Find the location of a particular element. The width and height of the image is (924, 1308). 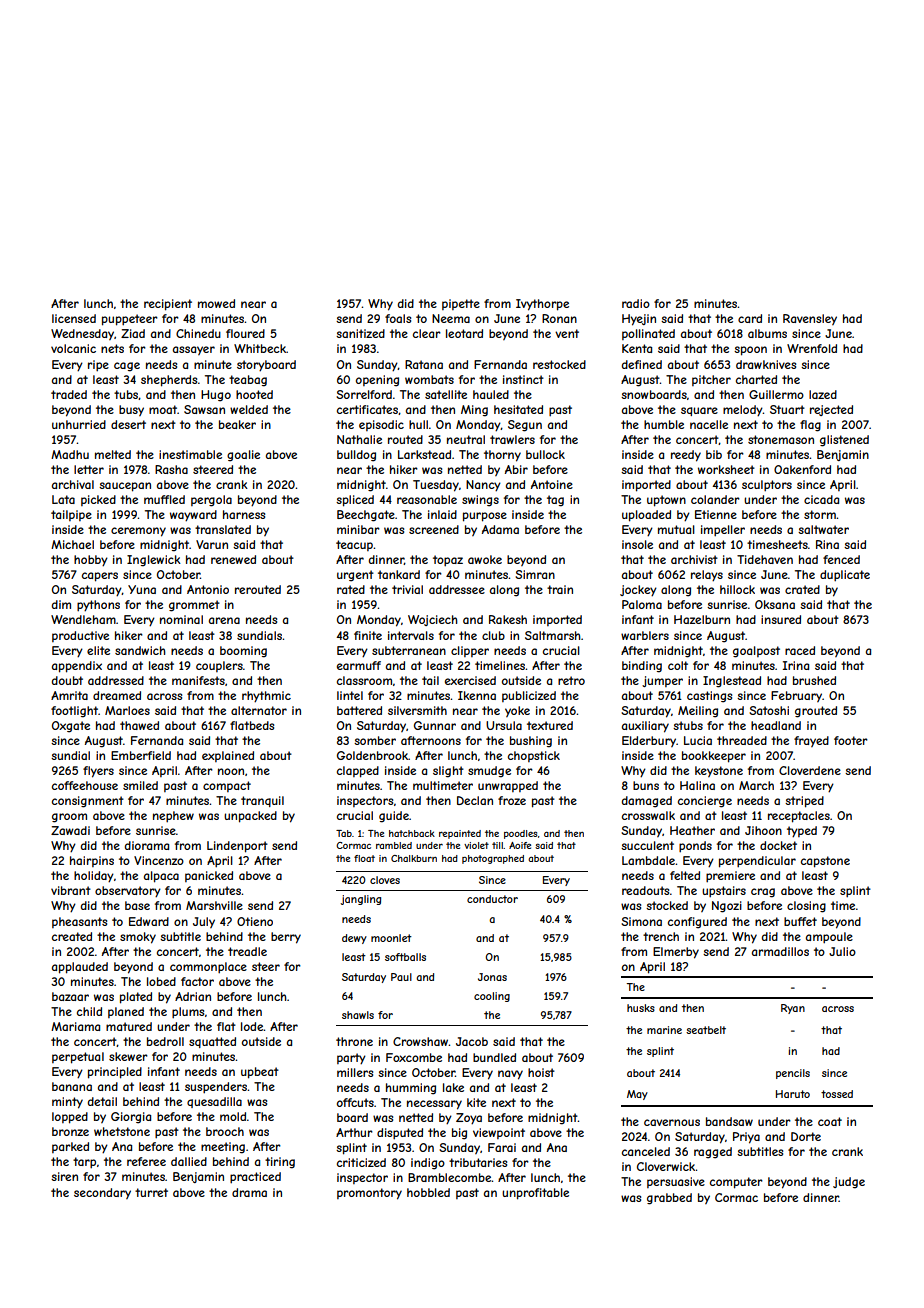

March is located at coordinates (756, 785).
